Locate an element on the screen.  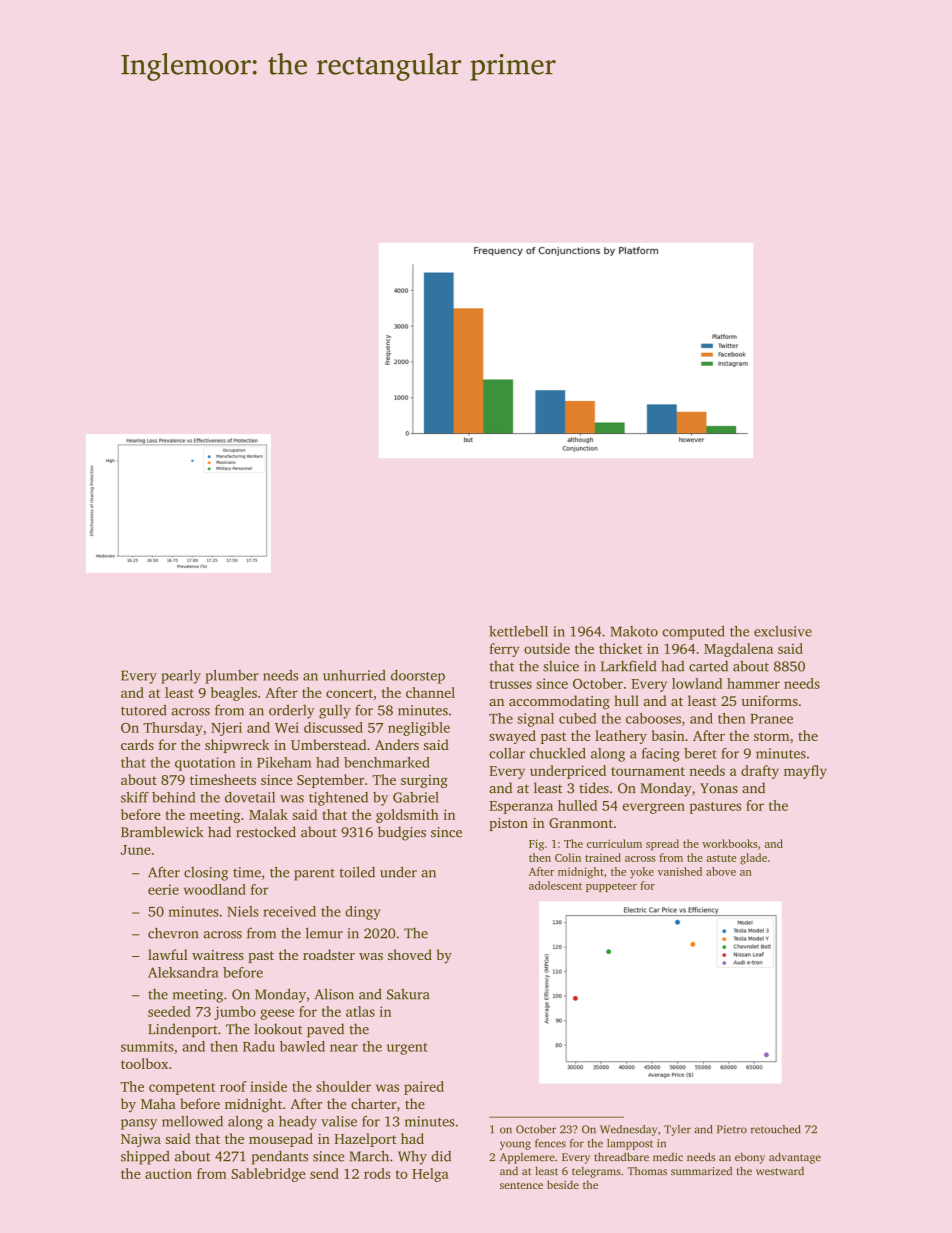
atlas is located at coordinates (360, 1011).
